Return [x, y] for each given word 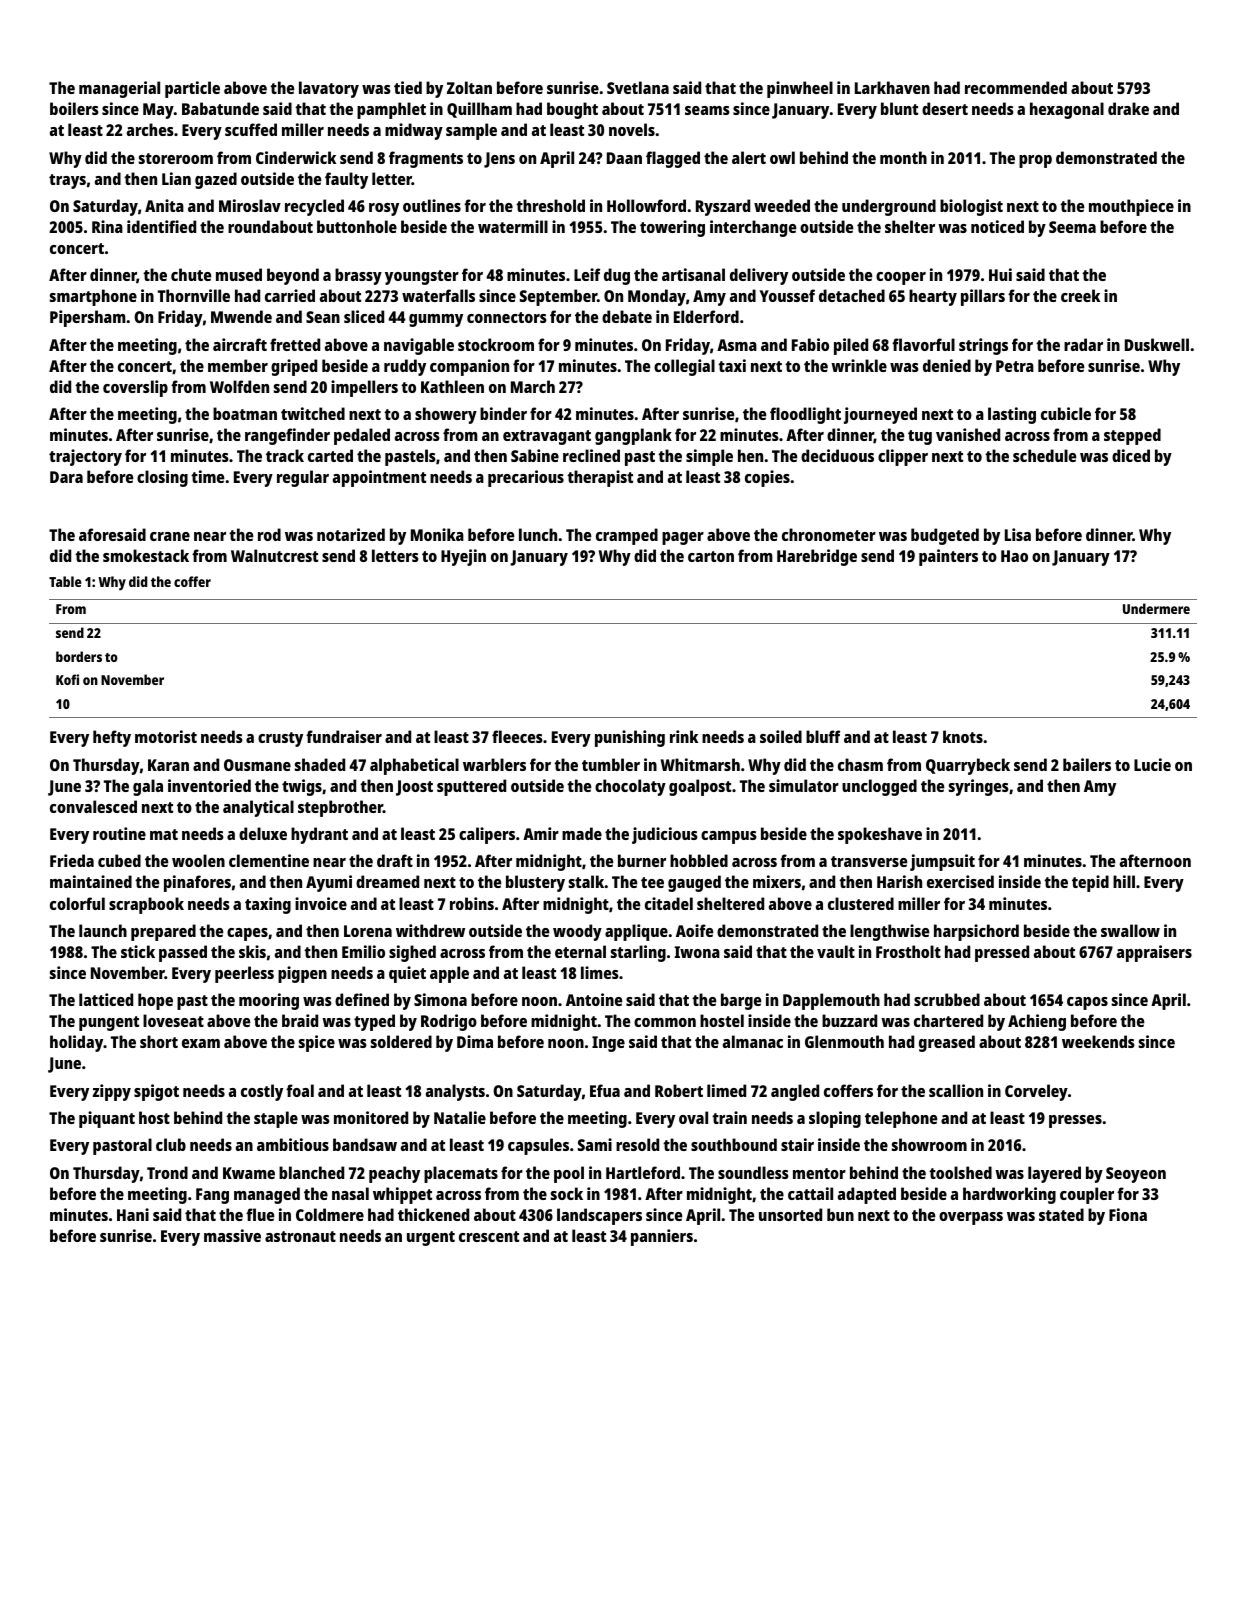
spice [317, 1043]
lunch [538, 534]
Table [65, 581]
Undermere [1156, 608]
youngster [422, 277]
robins [472, 903]
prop [1035, 161]
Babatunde [220, 108]
